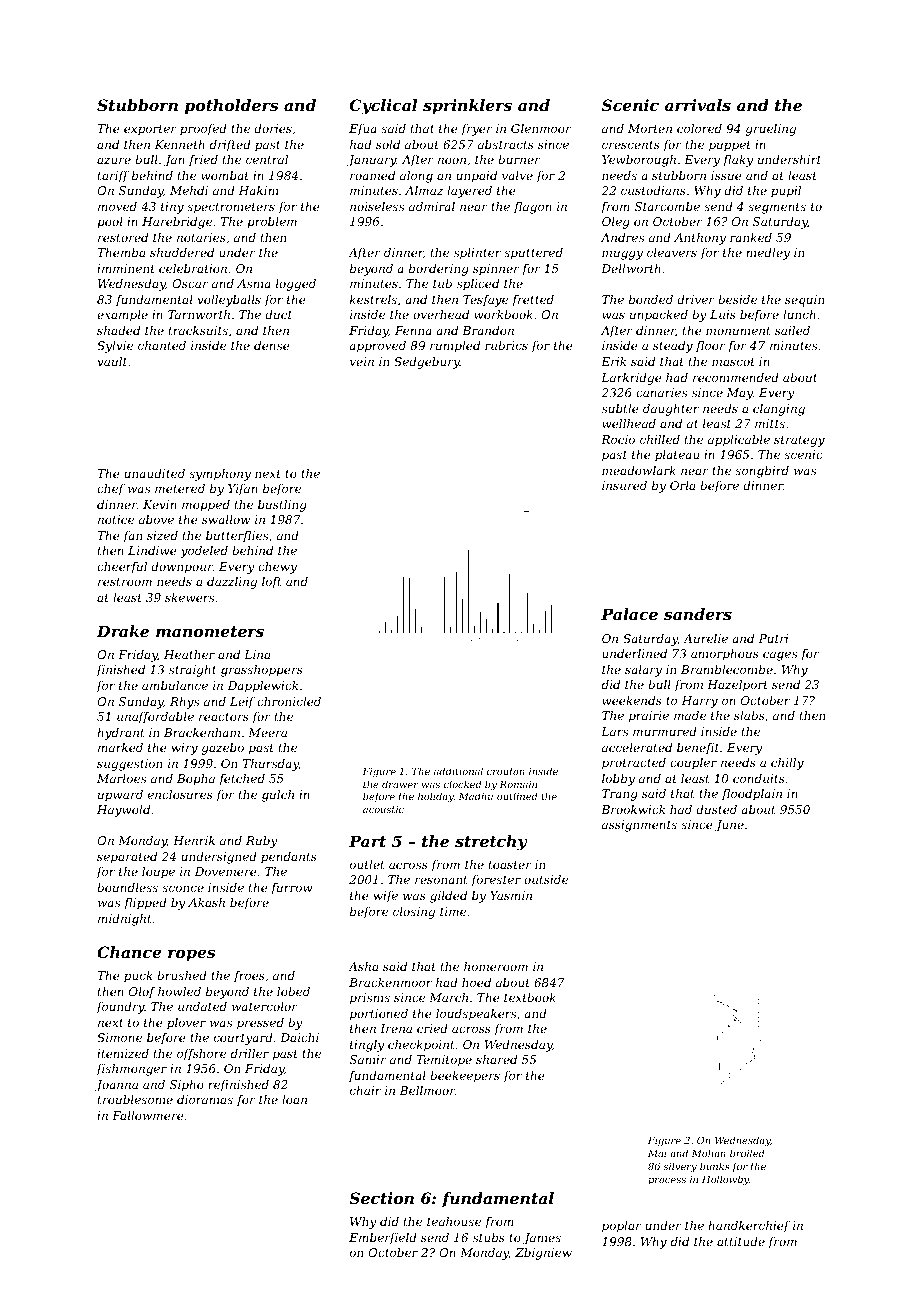 This image has width=924, height=1308. What do you see at coordinates (618, 439) in the image?
I see `Rocio` at bounding box center [618, 439].
